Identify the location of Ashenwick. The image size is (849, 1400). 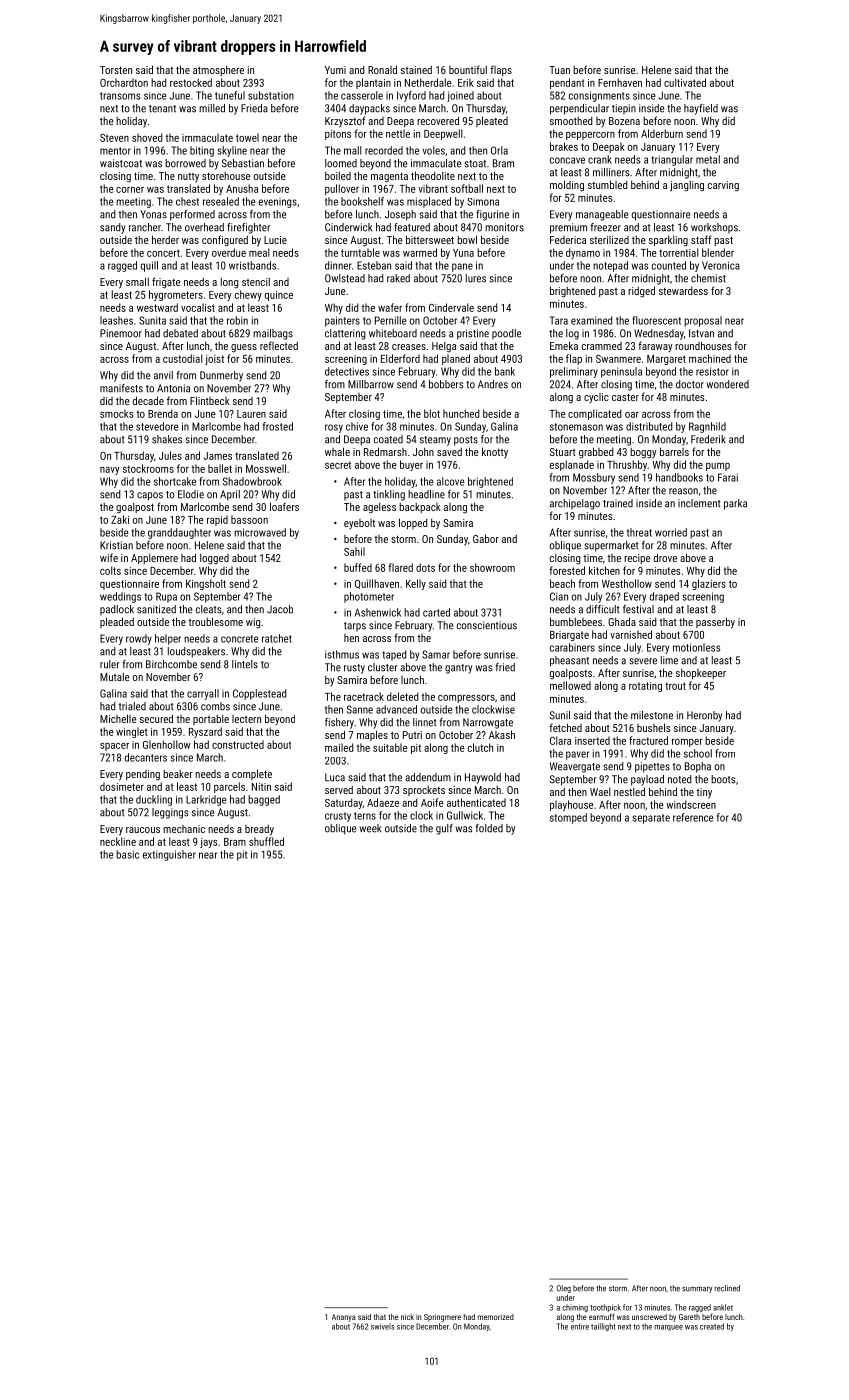
(378, 612).
